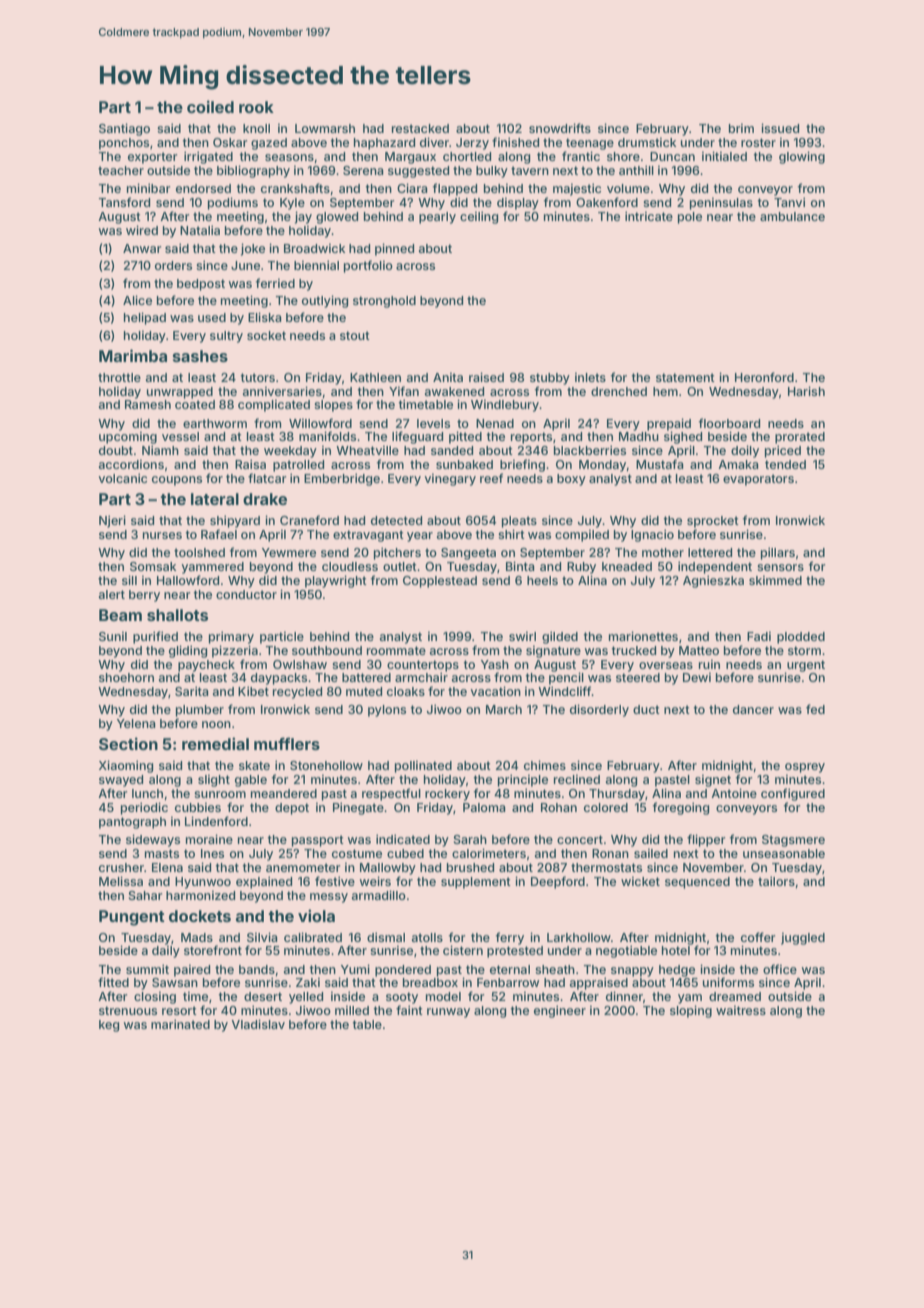 The width and height of the document is (924, 1308). I want to click on bands, so click(257, 969).
